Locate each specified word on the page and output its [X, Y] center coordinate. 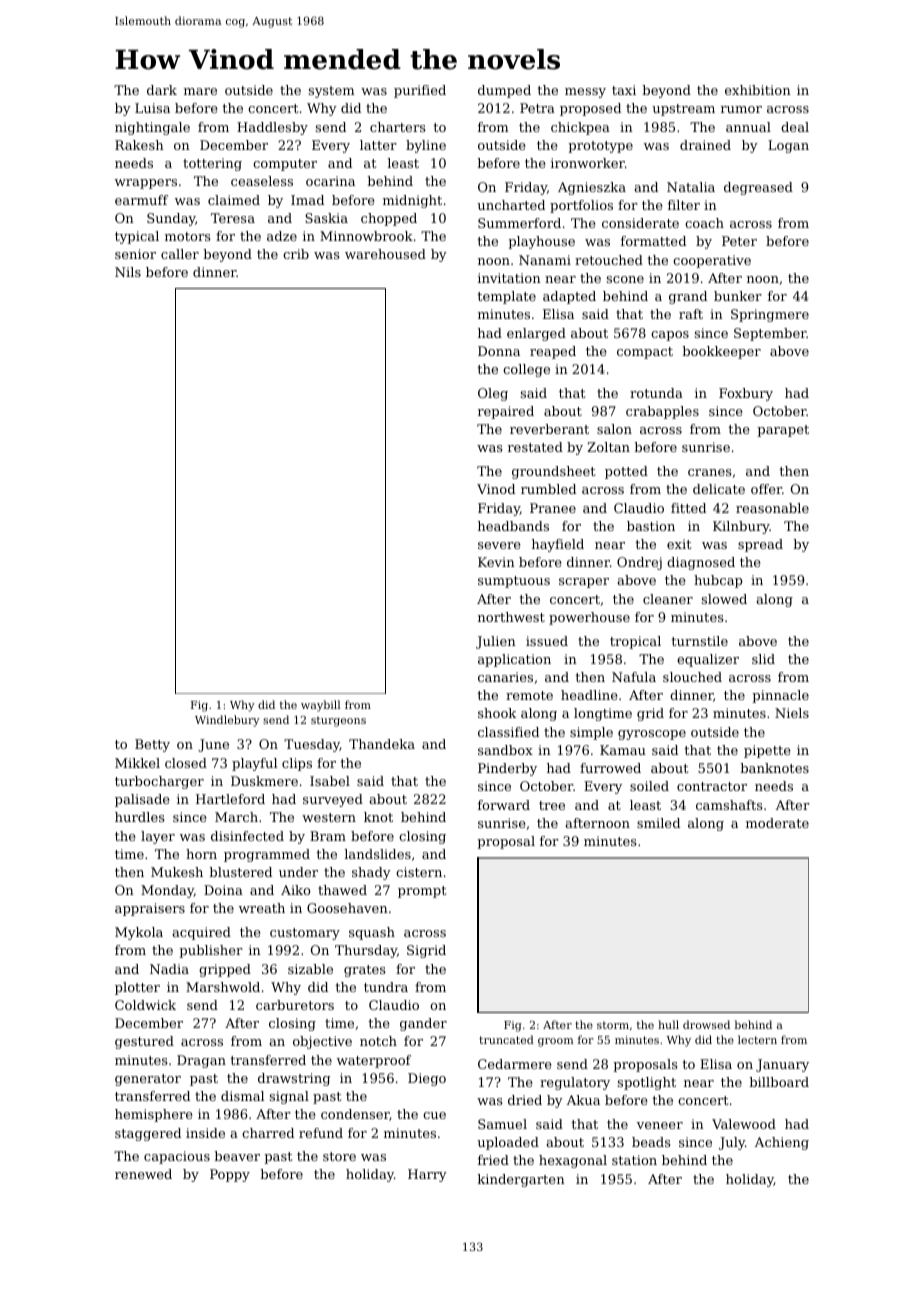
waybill [321, 706]
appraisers [150, 909]
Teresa [233, 218]
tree [552, 805]
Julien [496, 642]
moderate [777, 823]
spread [760, 545]
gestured [144, 1042]
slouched [692, 677]
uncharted [511, 205]
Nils [128, 272]
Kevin [496, 562]
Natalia [691, 187]
